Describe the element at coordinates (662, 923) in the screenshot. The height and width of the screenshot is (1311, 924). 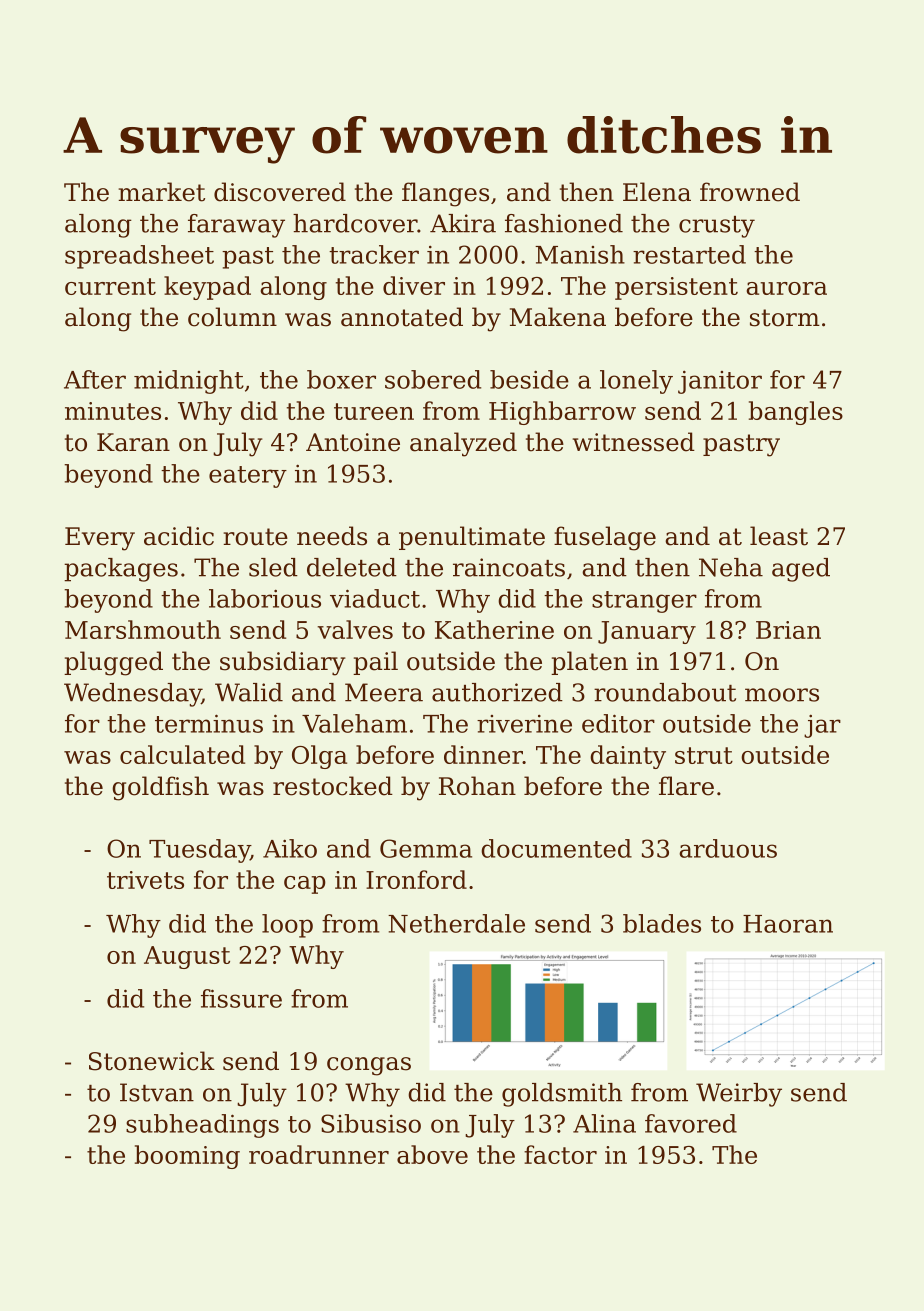
I see `blades` at that location.
